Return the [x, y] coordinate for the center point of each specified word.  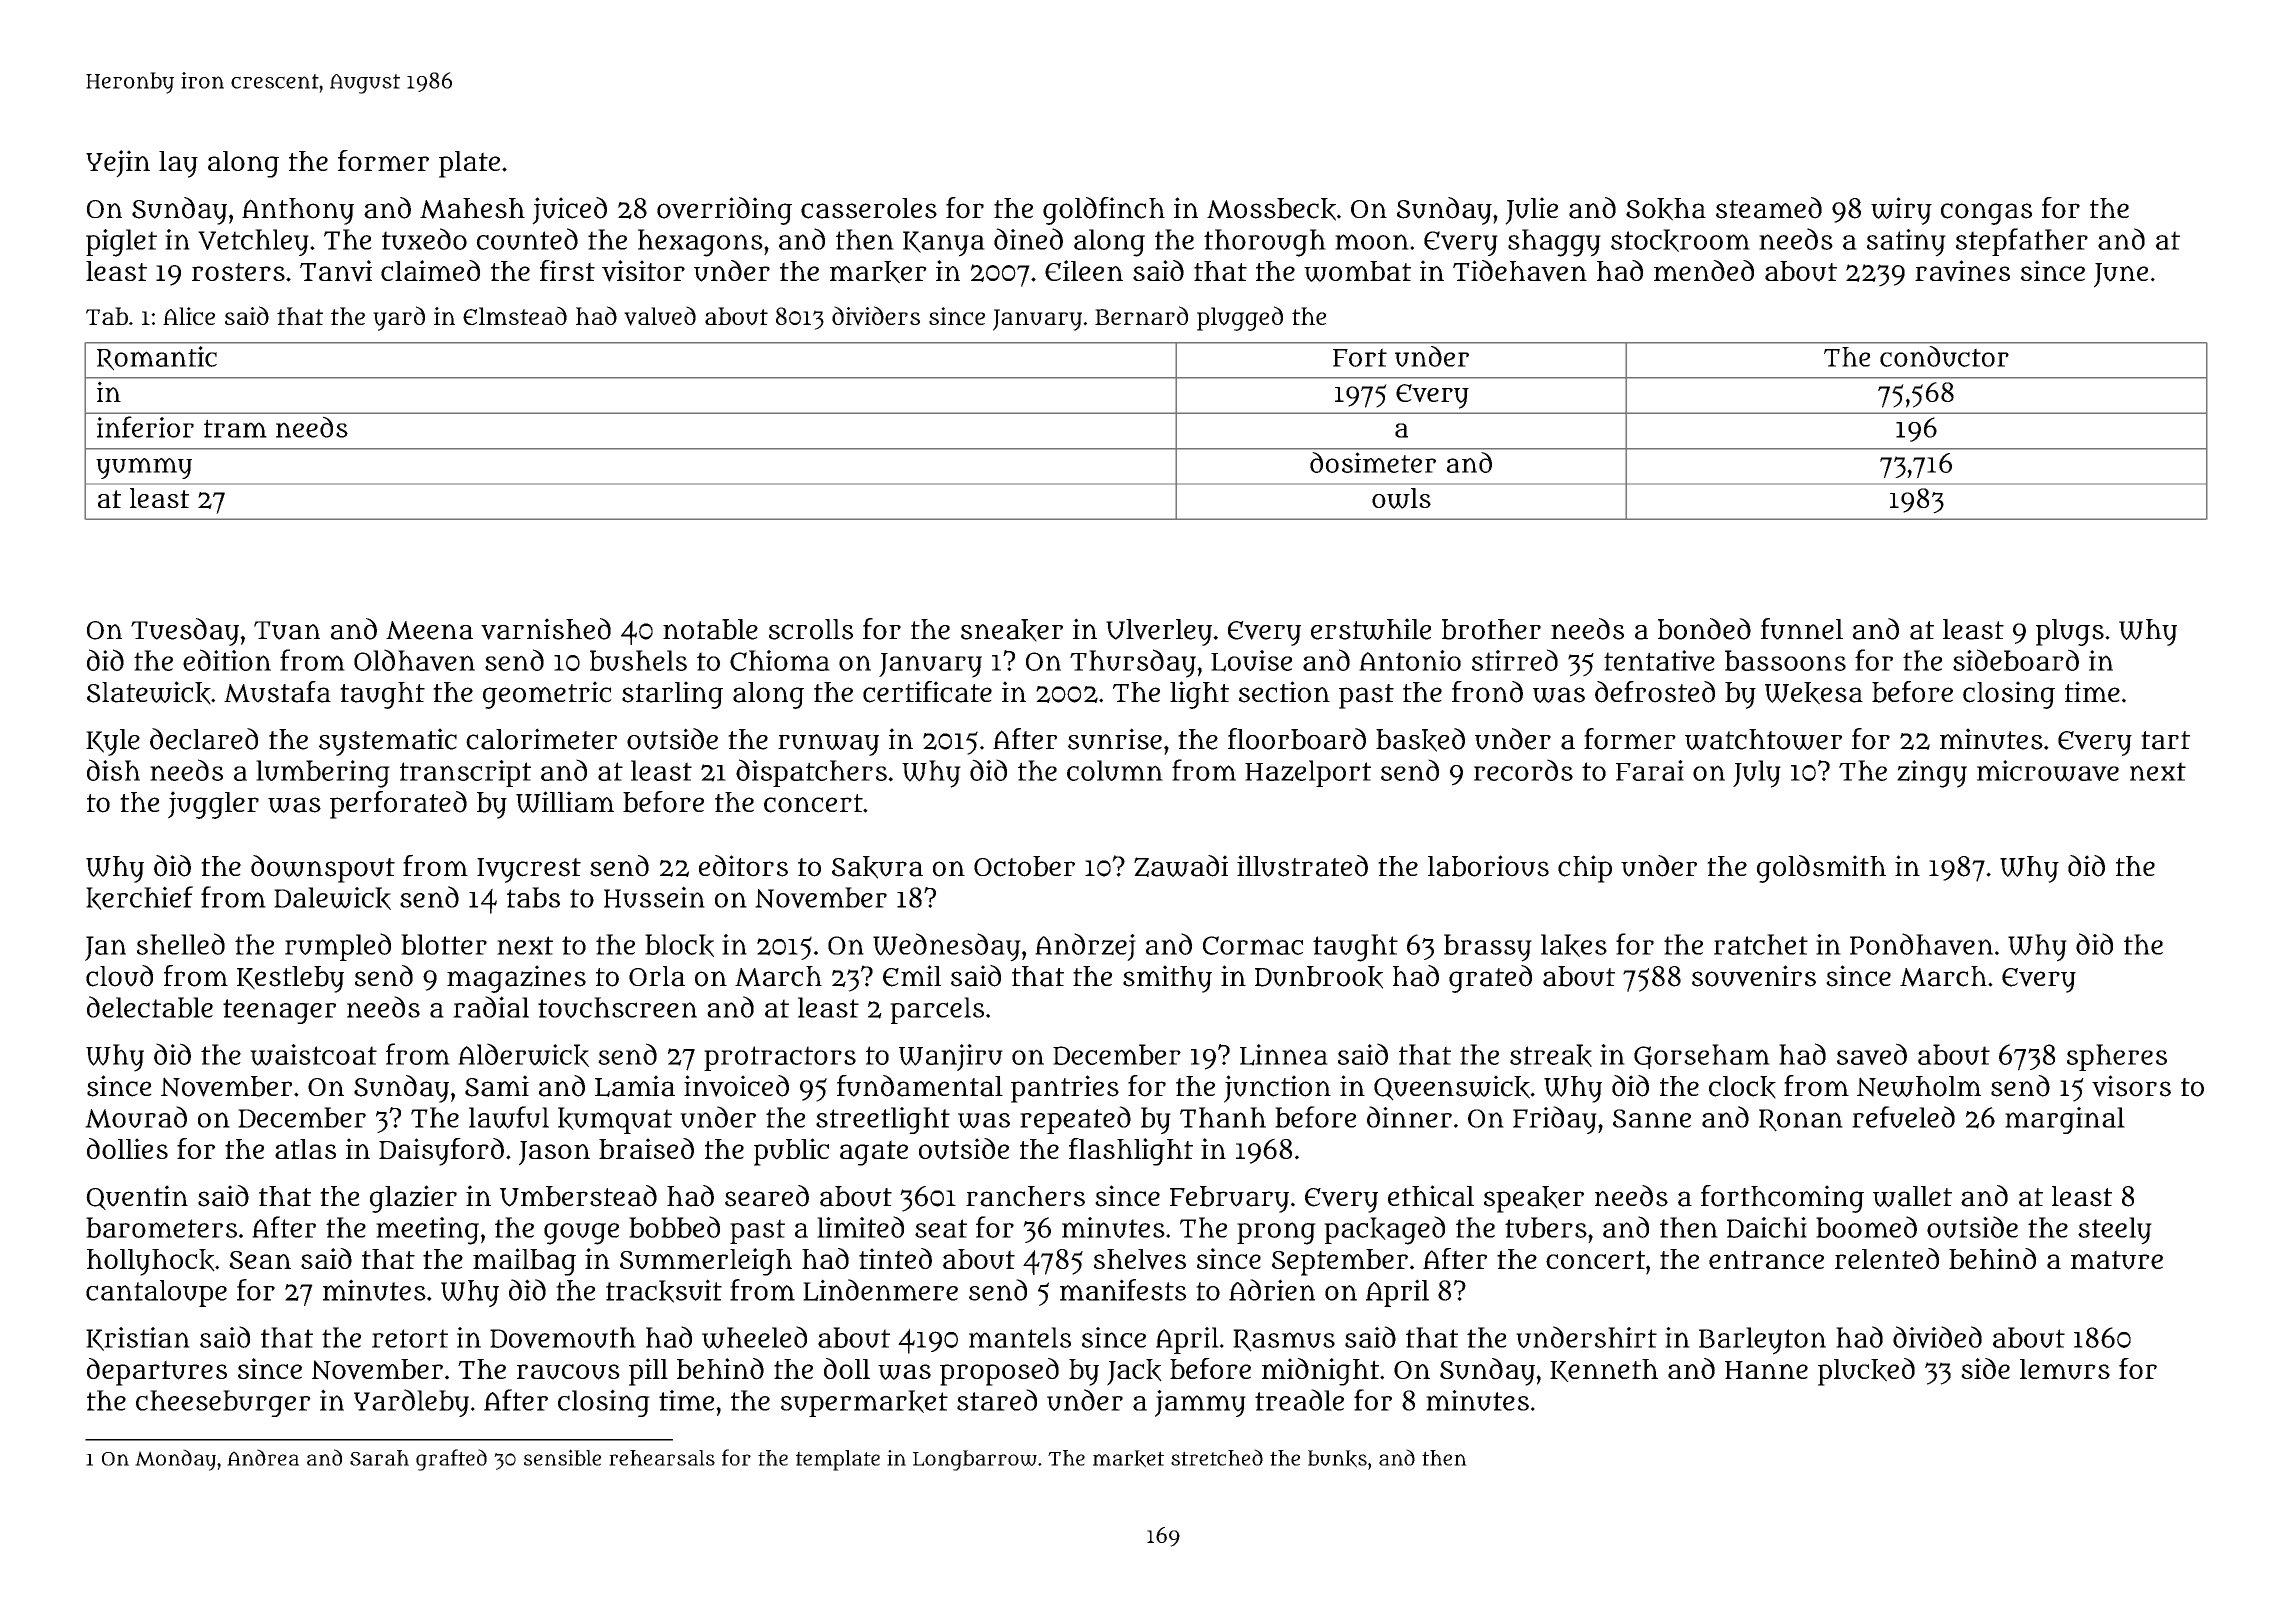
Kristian [138, 1339]
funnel [1802, 629]
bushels [638, 660]
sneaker [1012, 630]
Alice [189, 316]
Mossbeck [1271, 209]
